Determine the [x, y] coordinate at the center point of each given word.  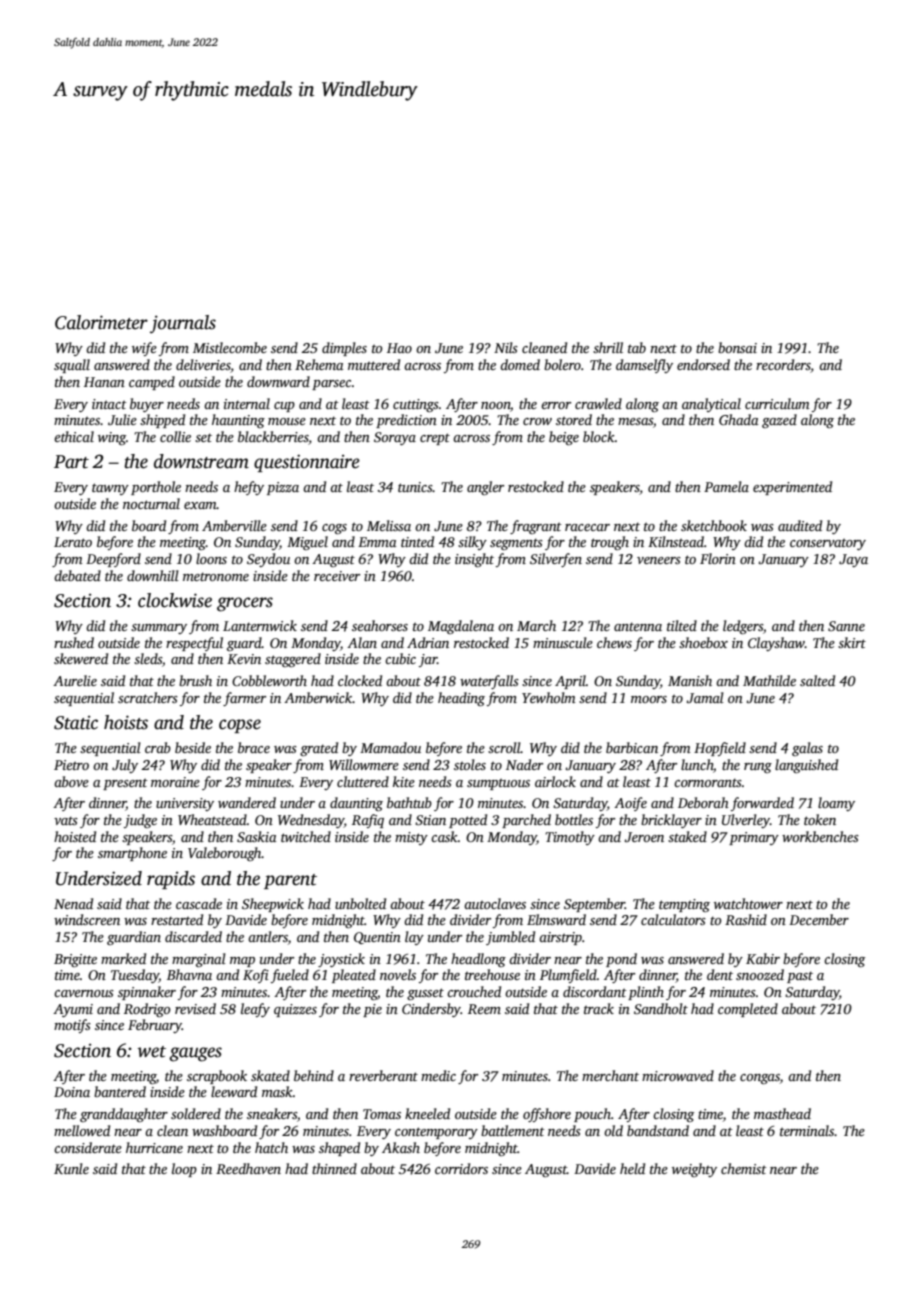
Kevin [244, 659]
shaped [339, 1149]
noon [496, 405]
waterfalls [489, 682]
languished [806, 766]
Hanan [104, 382]
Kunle [71, 1168]
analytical [711, 405]
